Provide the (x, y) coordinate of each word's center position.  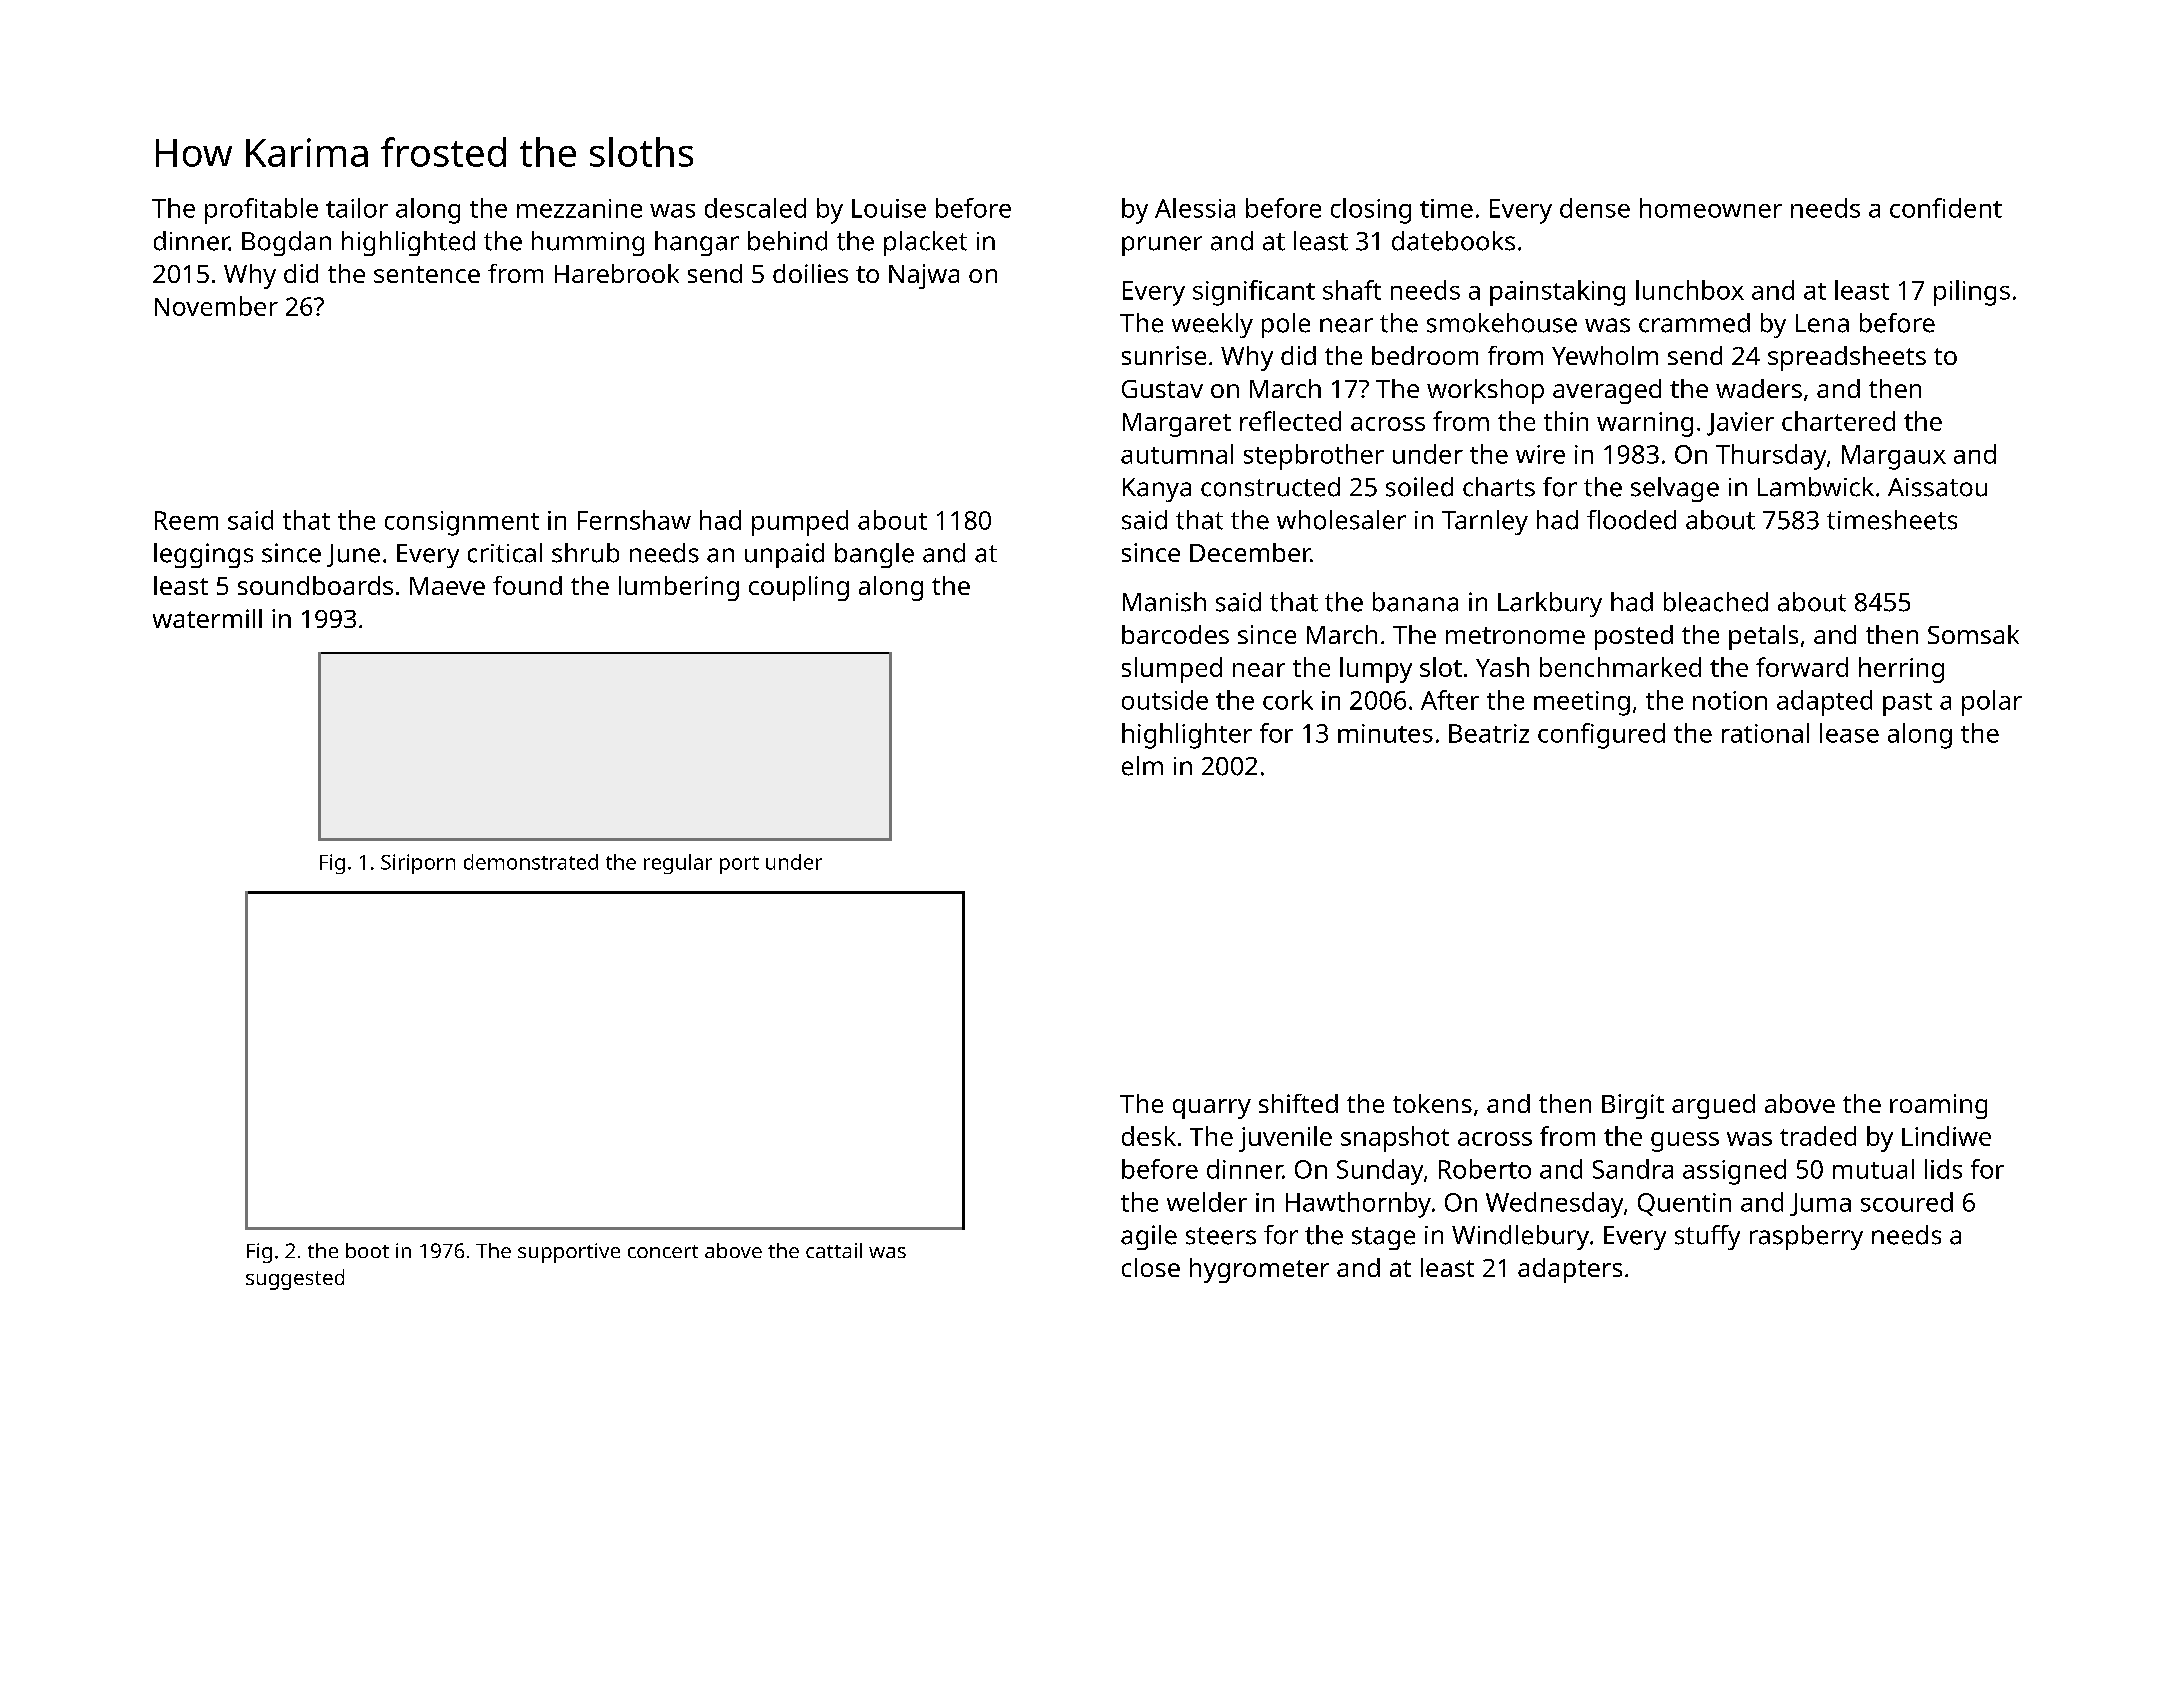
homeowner (1711, 208)
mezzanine (579, 208)
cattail (834, 1250)
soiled (1419, 487)
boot (367, 1250)
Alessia (1195, 208)
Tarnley (1485, 522)
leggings (203, 555)
